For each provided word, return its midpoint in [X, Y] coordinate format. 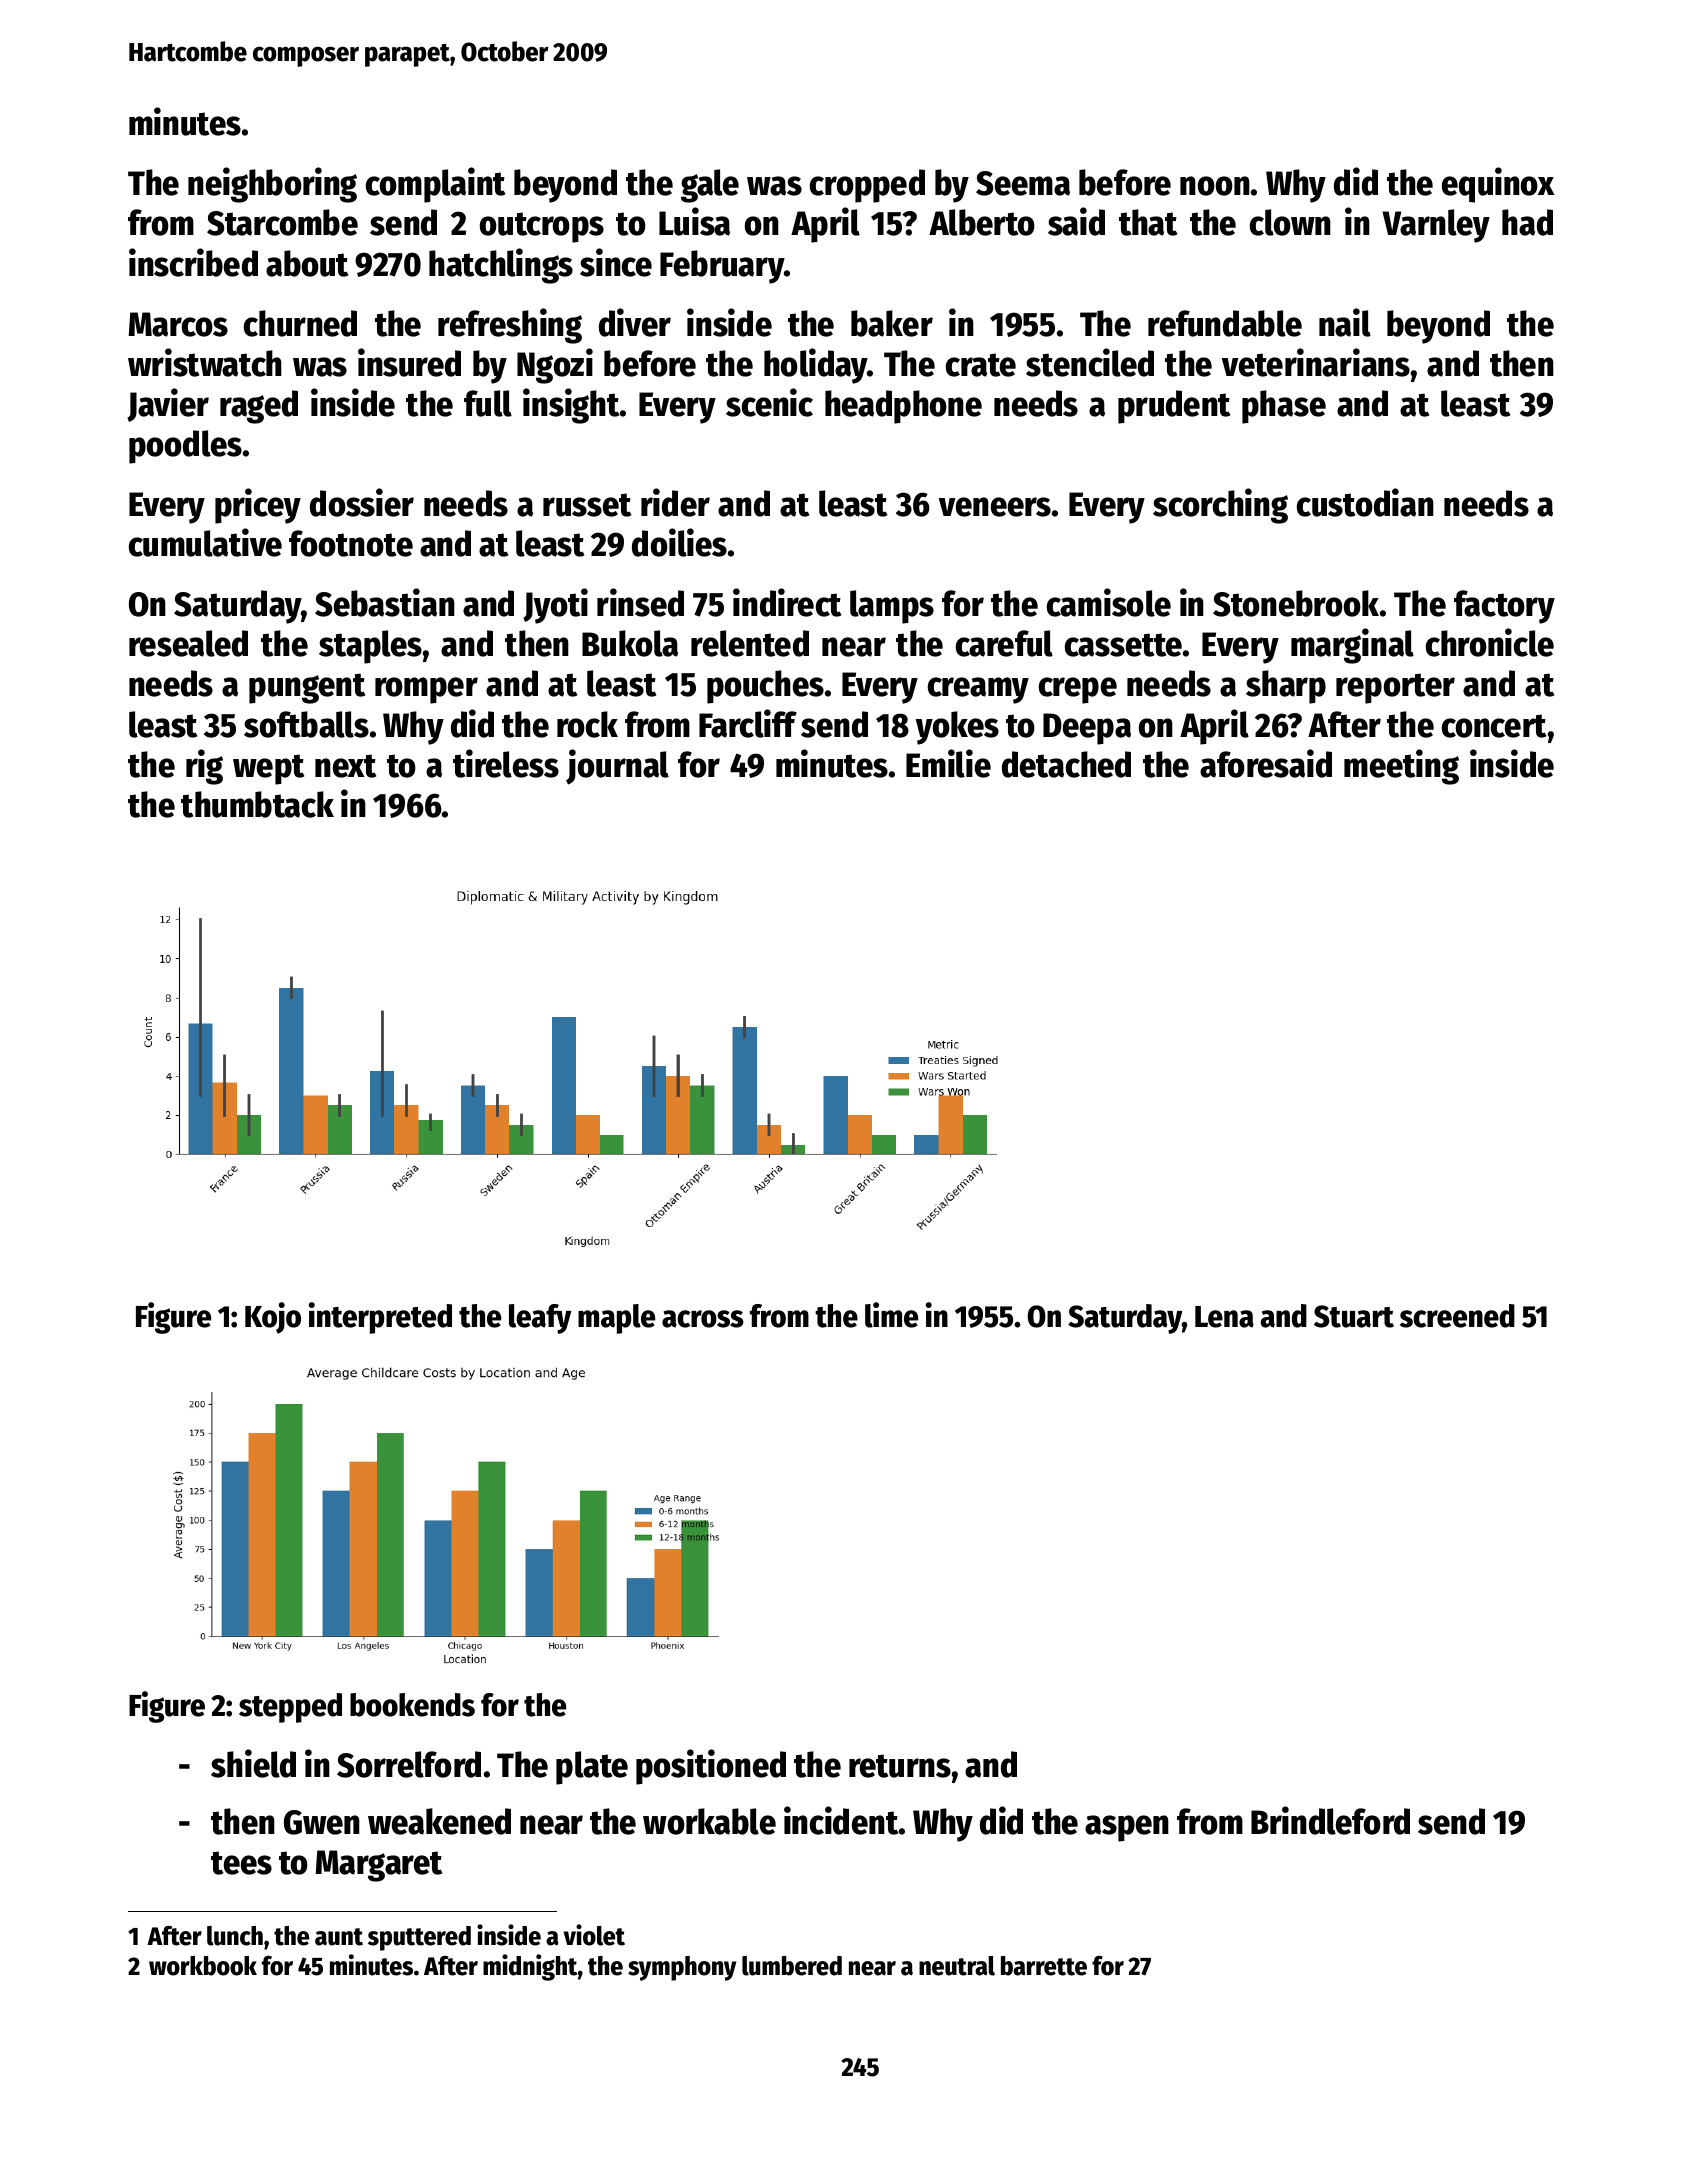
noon [1215, 186]
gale [710, 186]
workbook [203, 1966]
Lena [1224, 1317]
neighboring [272, 185]
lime [891, 1315]
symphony [682, 1968]
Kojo [273, 1318]
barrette [1044, 1966]
